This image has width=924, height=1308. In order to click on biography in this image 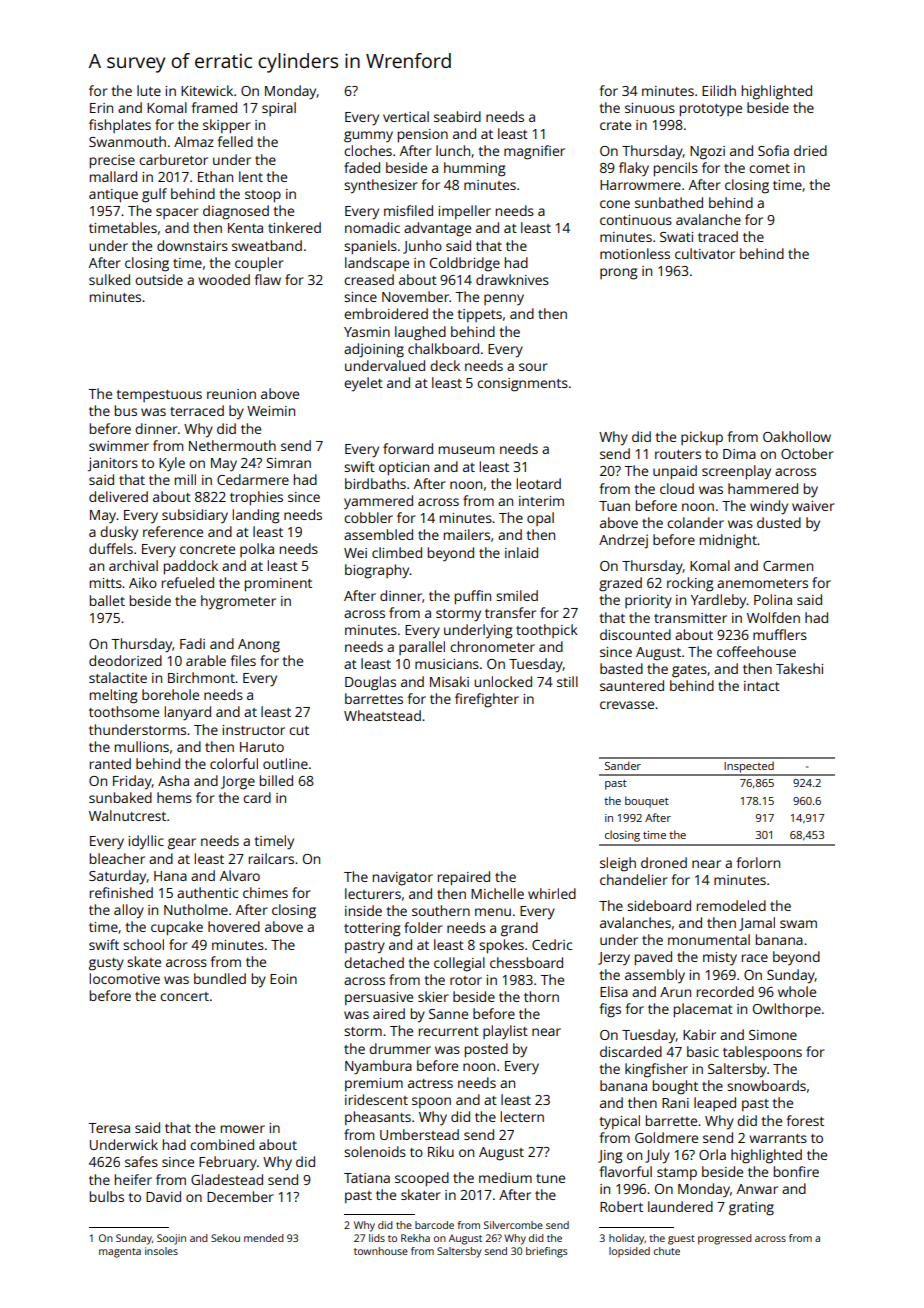, I will do `click(377, 571)`.
